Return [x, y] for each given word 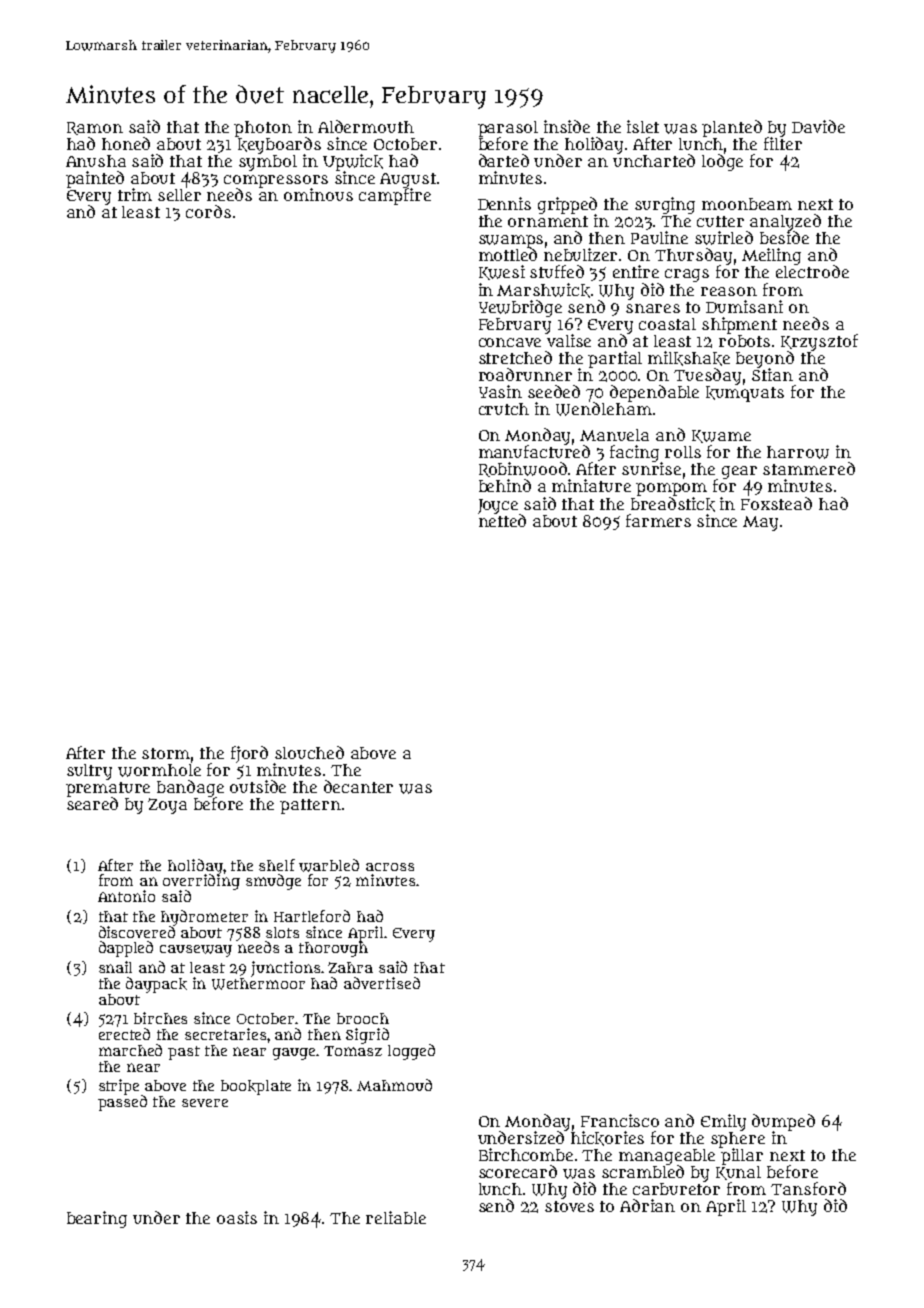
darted [504, 160]
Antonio [126, 896]
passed [122, 1103]
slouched [309, 752]
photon [263, 129]
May [760, 523]
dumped [783, 1122]
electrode [812, 271]
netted [502, 520]
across [390, 867]
